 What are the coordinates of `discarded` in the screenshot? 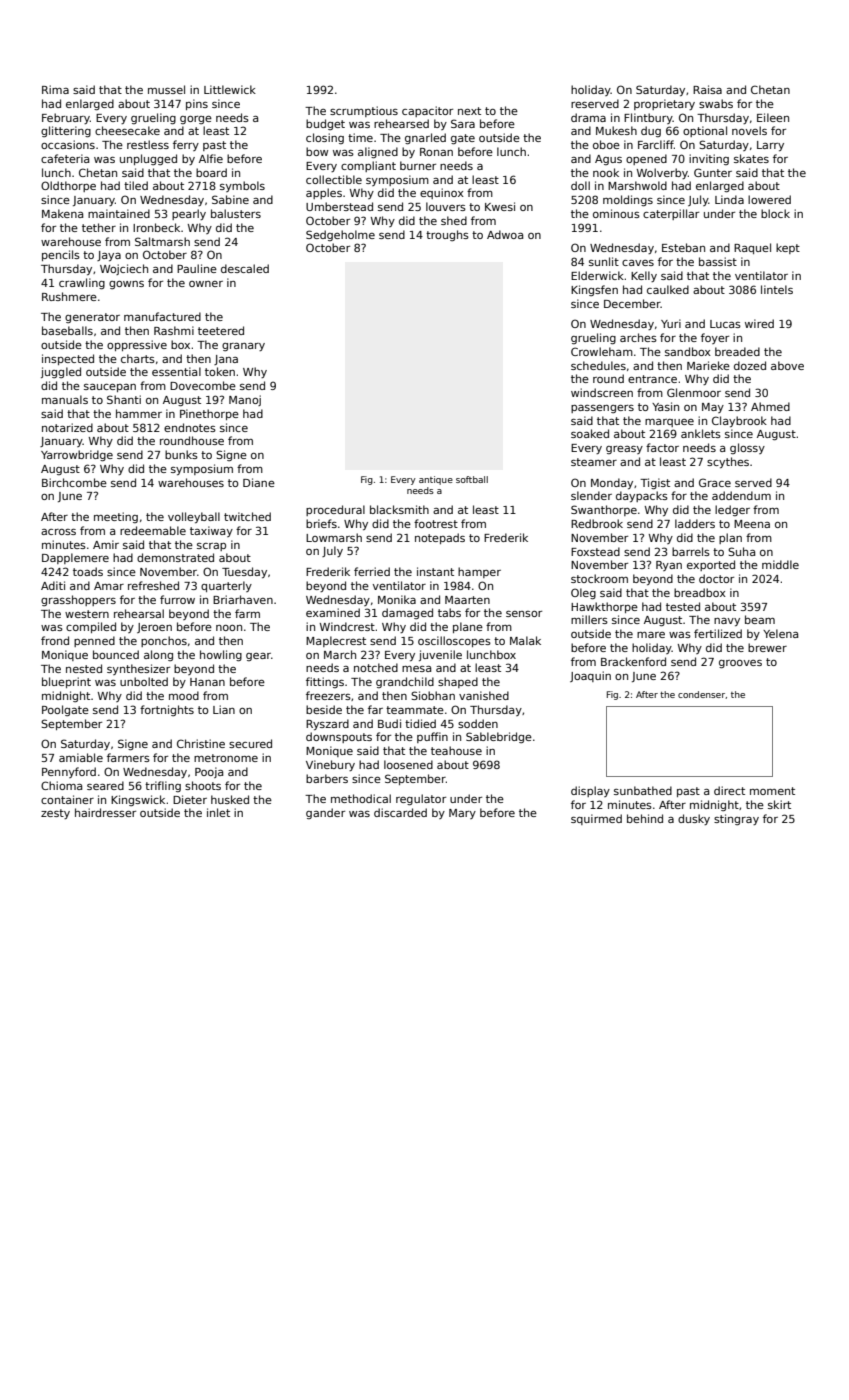 It's located at (400, 812).
